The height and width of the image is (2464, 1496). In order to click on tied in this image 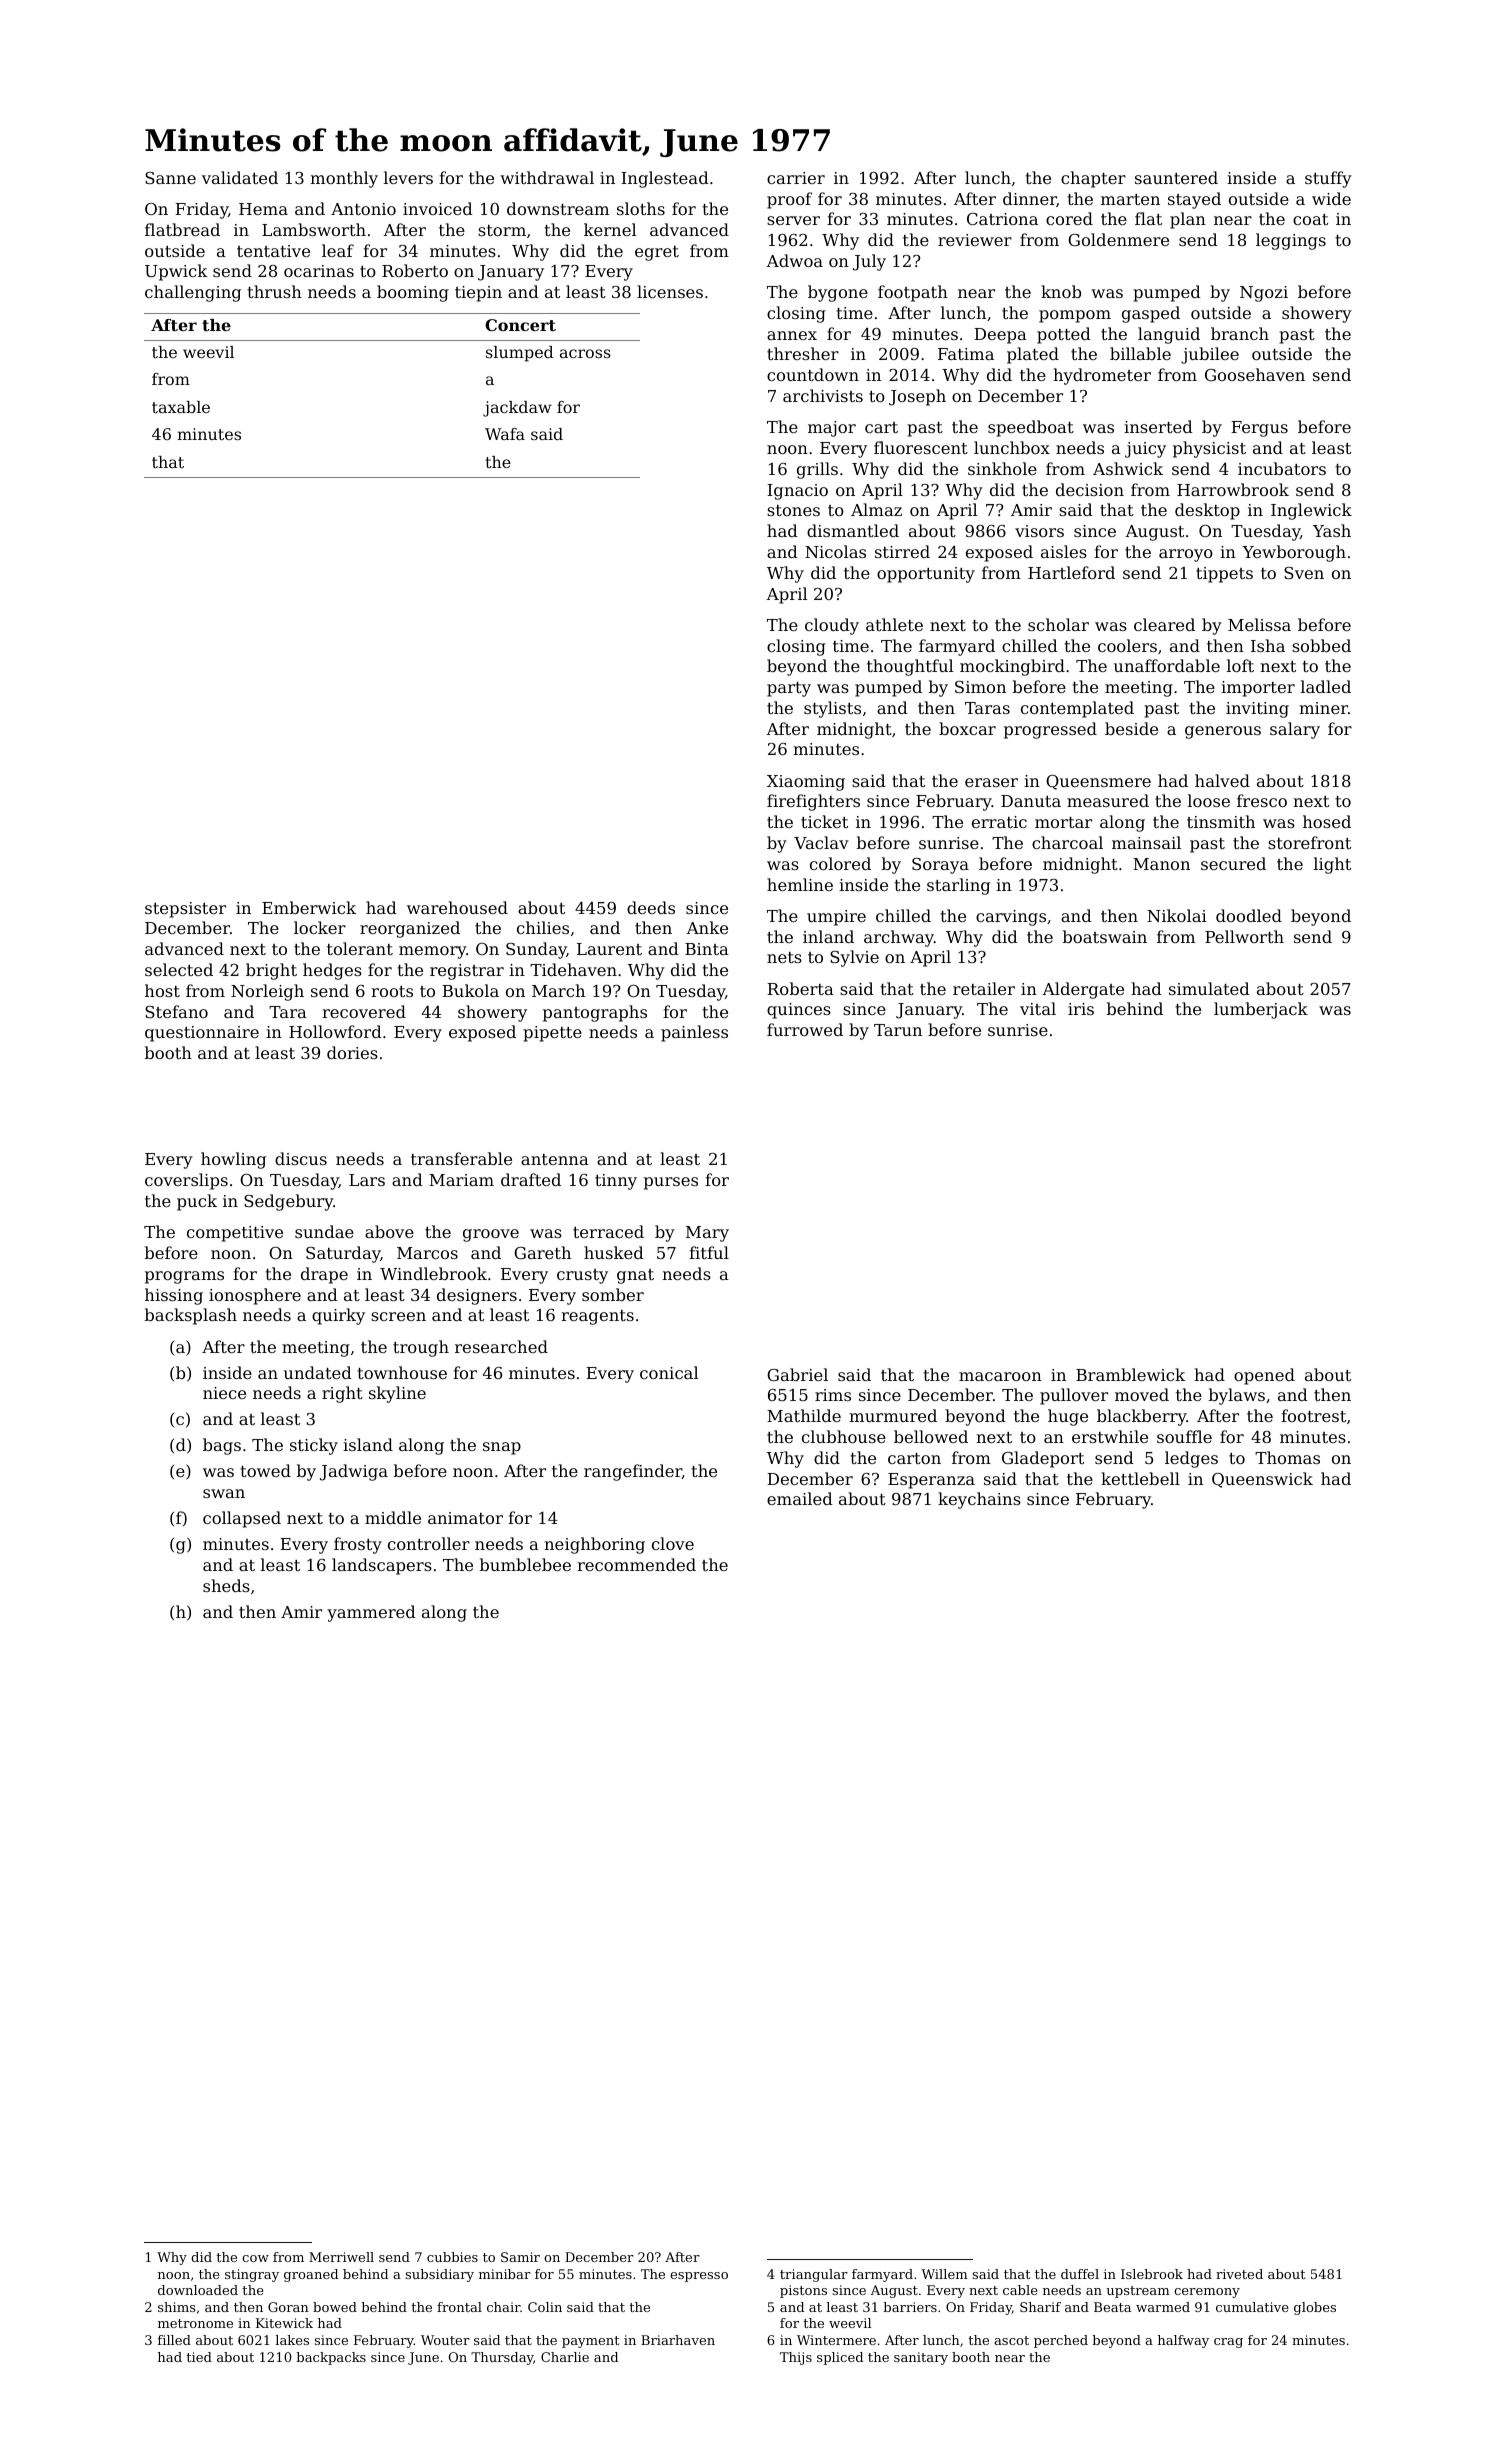, I will do `click(199, 2357)`.
